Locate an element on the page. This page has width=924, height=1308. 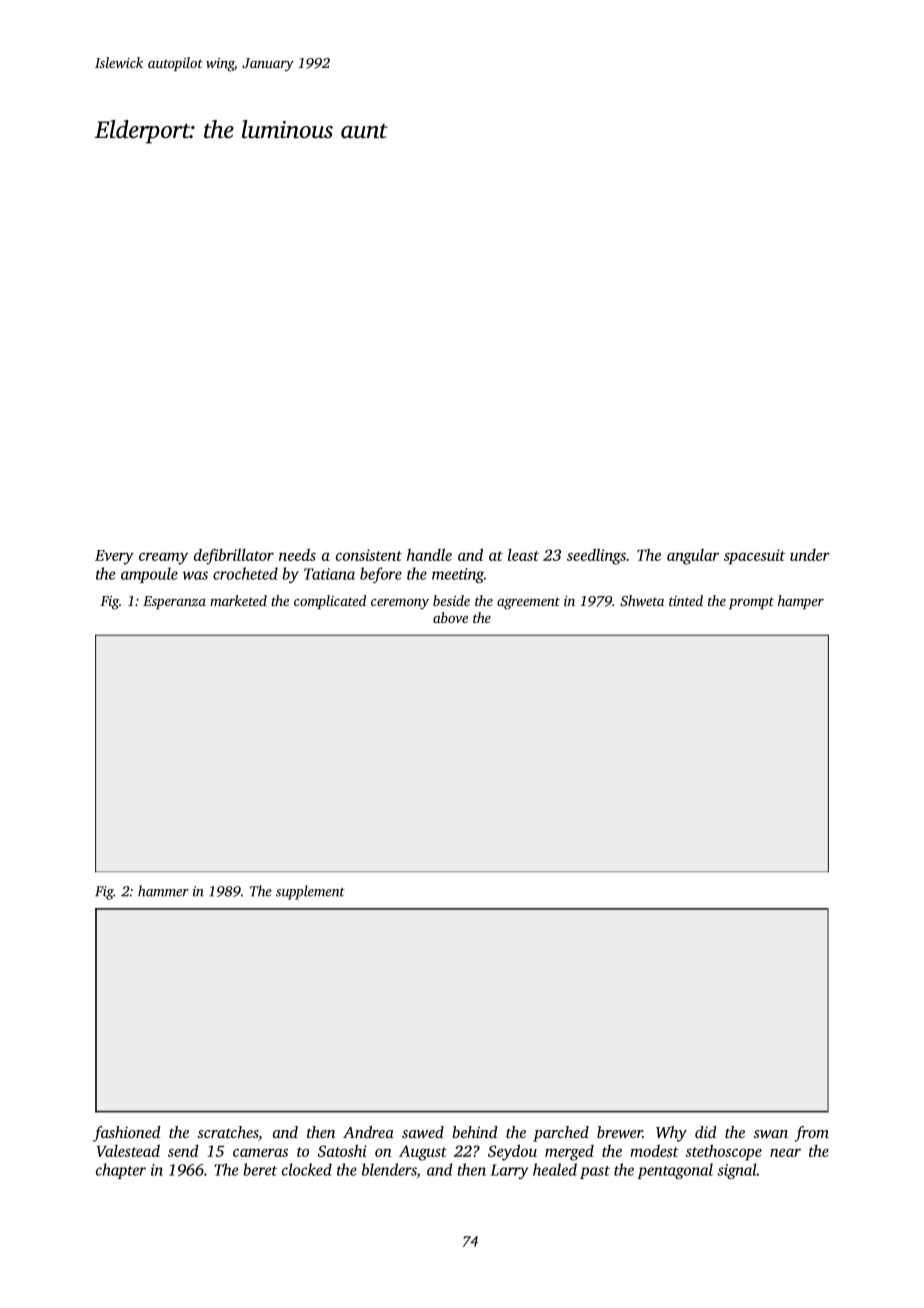
hammer is located at coordinates (163, 891).
